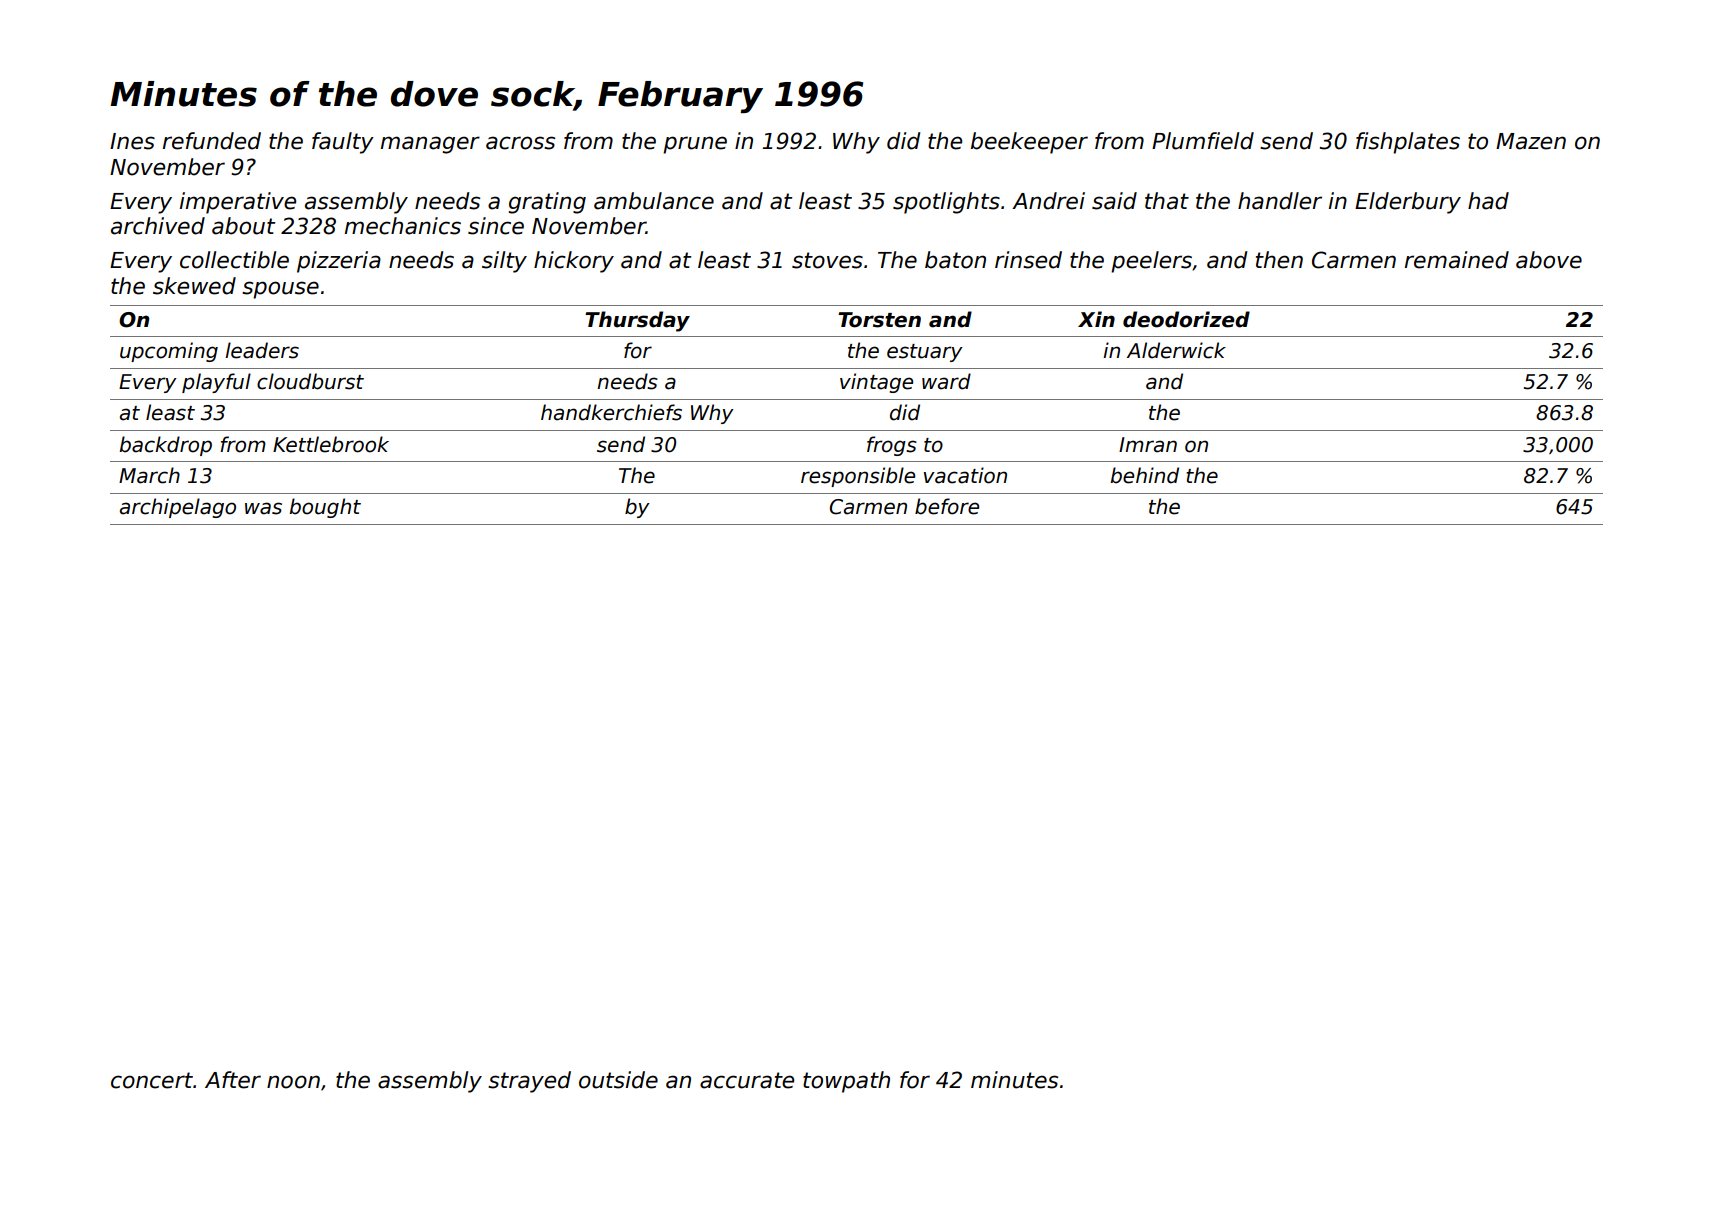  What do you see at coordinates (846, 1082) in the document?
I see `towpath` at bounding box center [846, 1082].
